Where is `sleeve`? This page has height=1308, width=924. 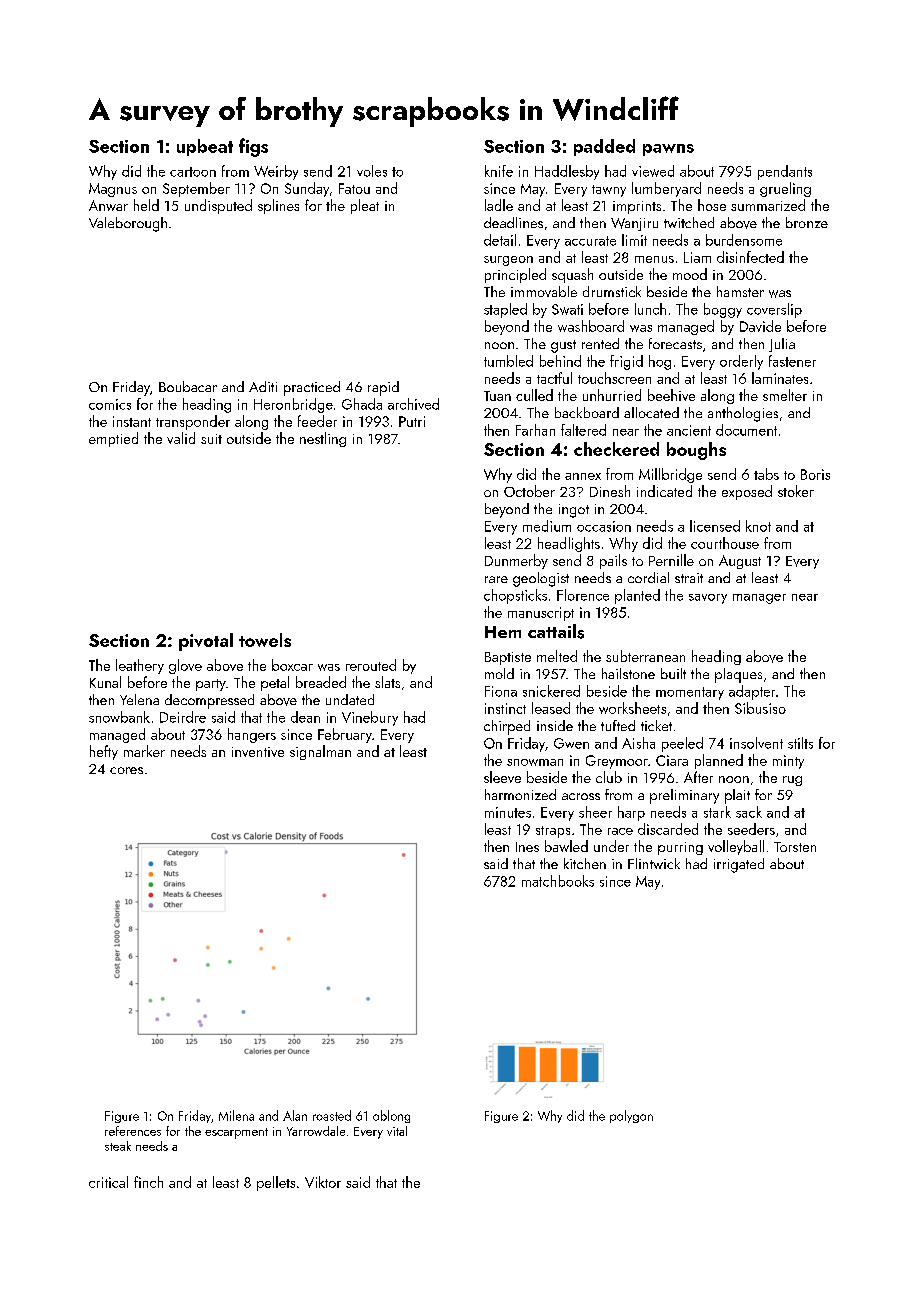
sleeve is located at coordinates (502, 777).
